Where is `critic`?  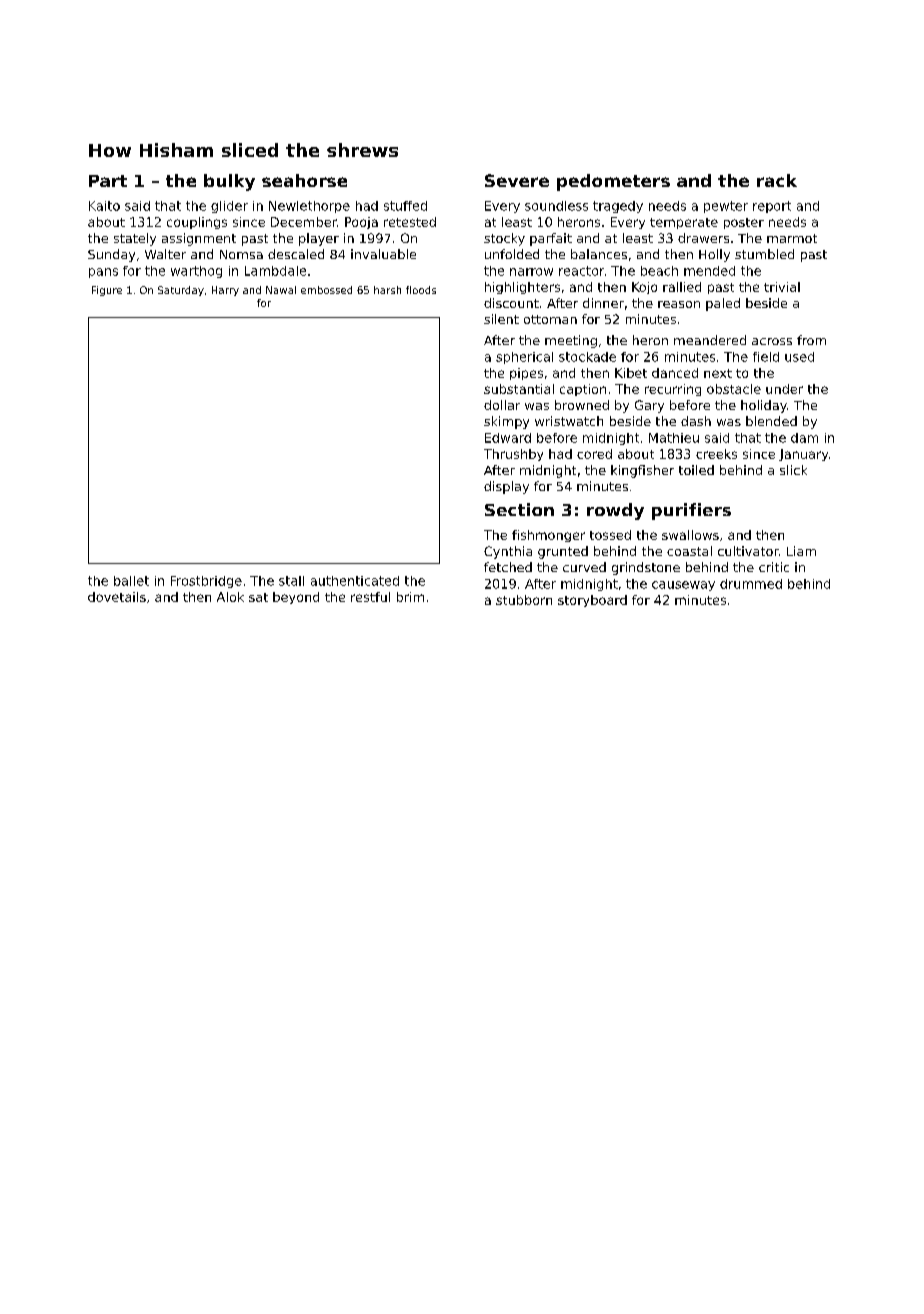 critic is located at coordinates (774, 567).
